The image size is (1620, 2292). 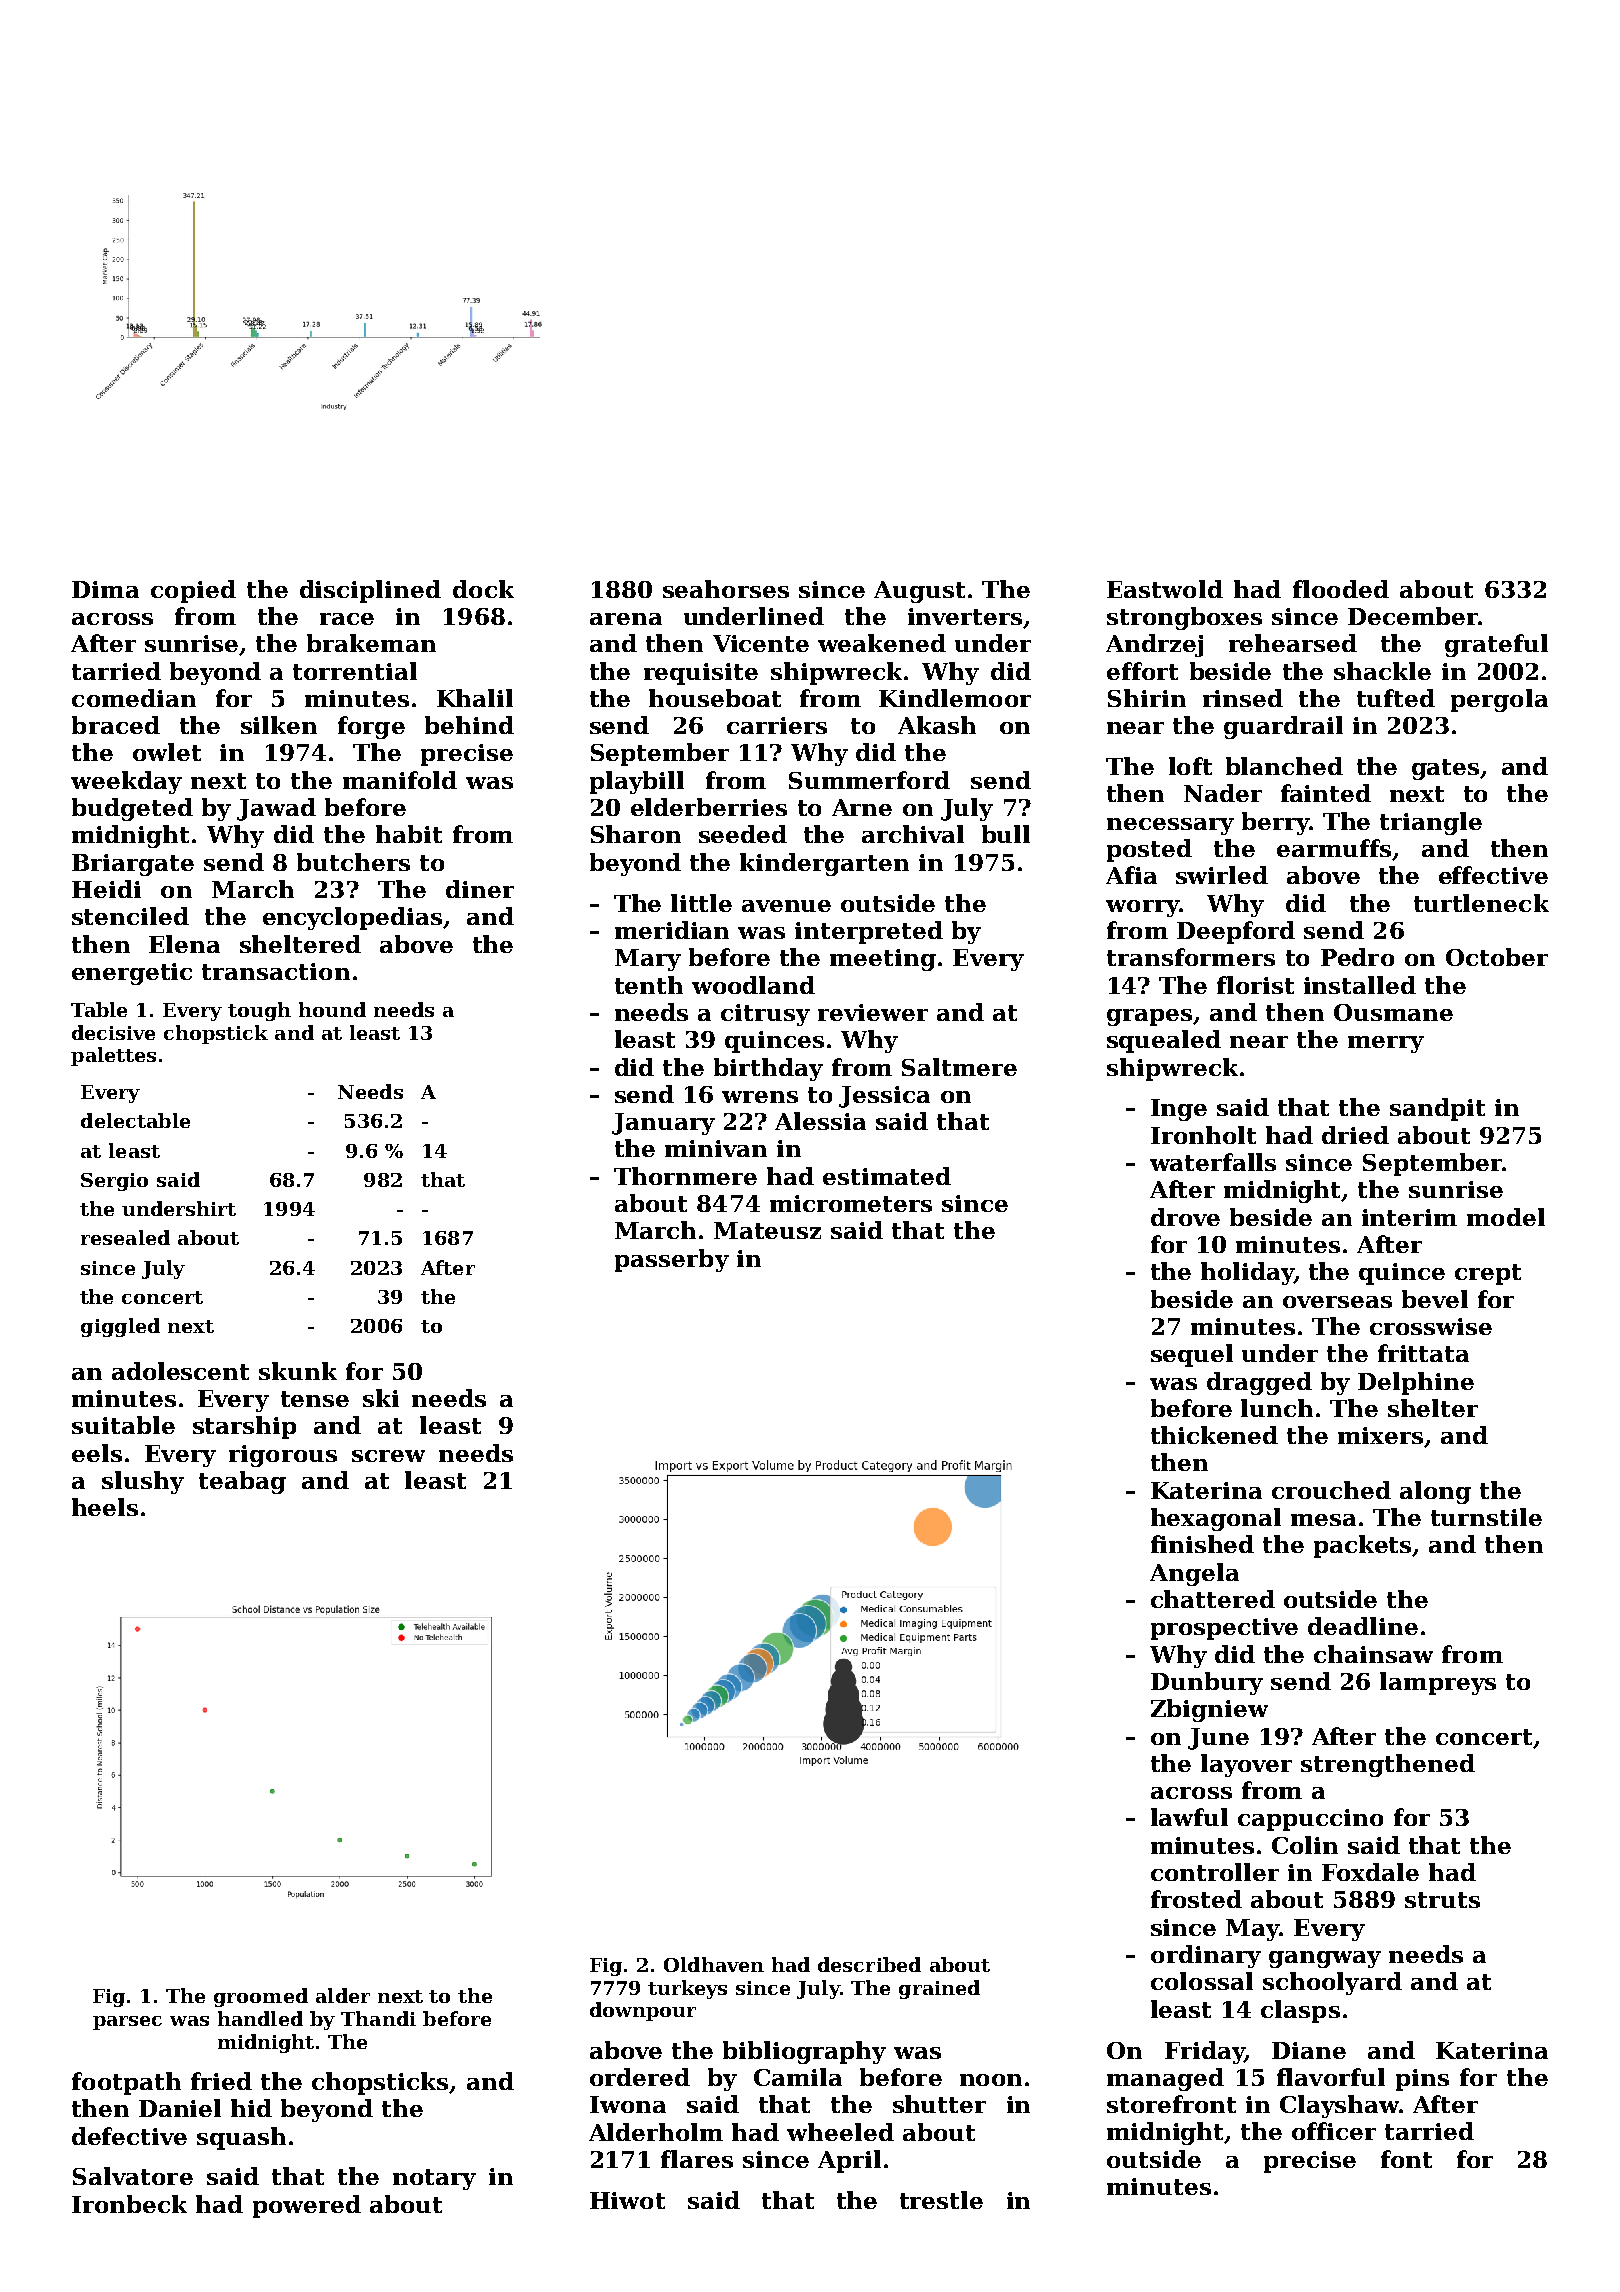 I want to click on gangway, so click(x=1325, y=1959).
